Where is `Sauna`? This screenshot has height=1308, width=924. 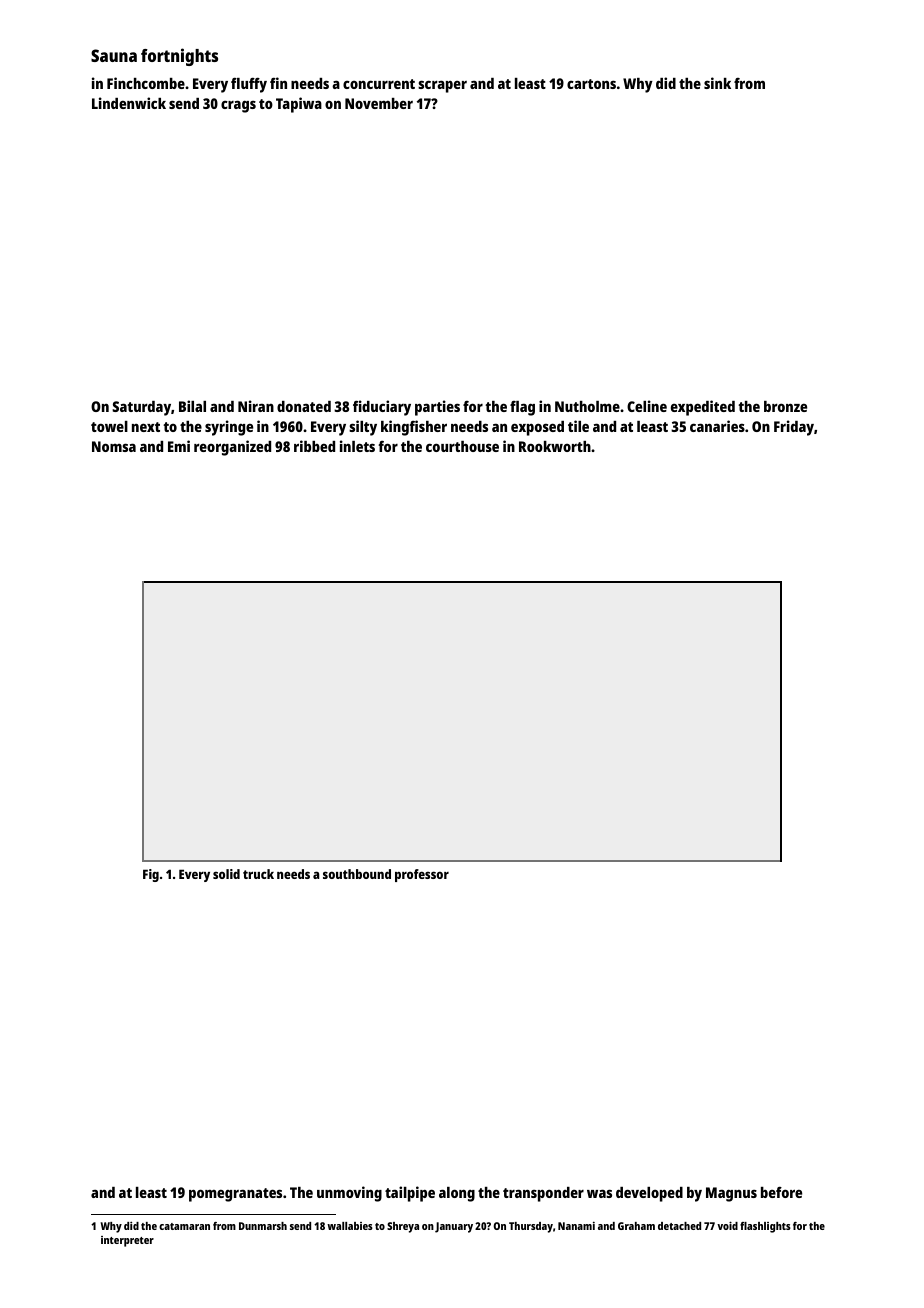 Sauna is located at coordinates (114, 55).
